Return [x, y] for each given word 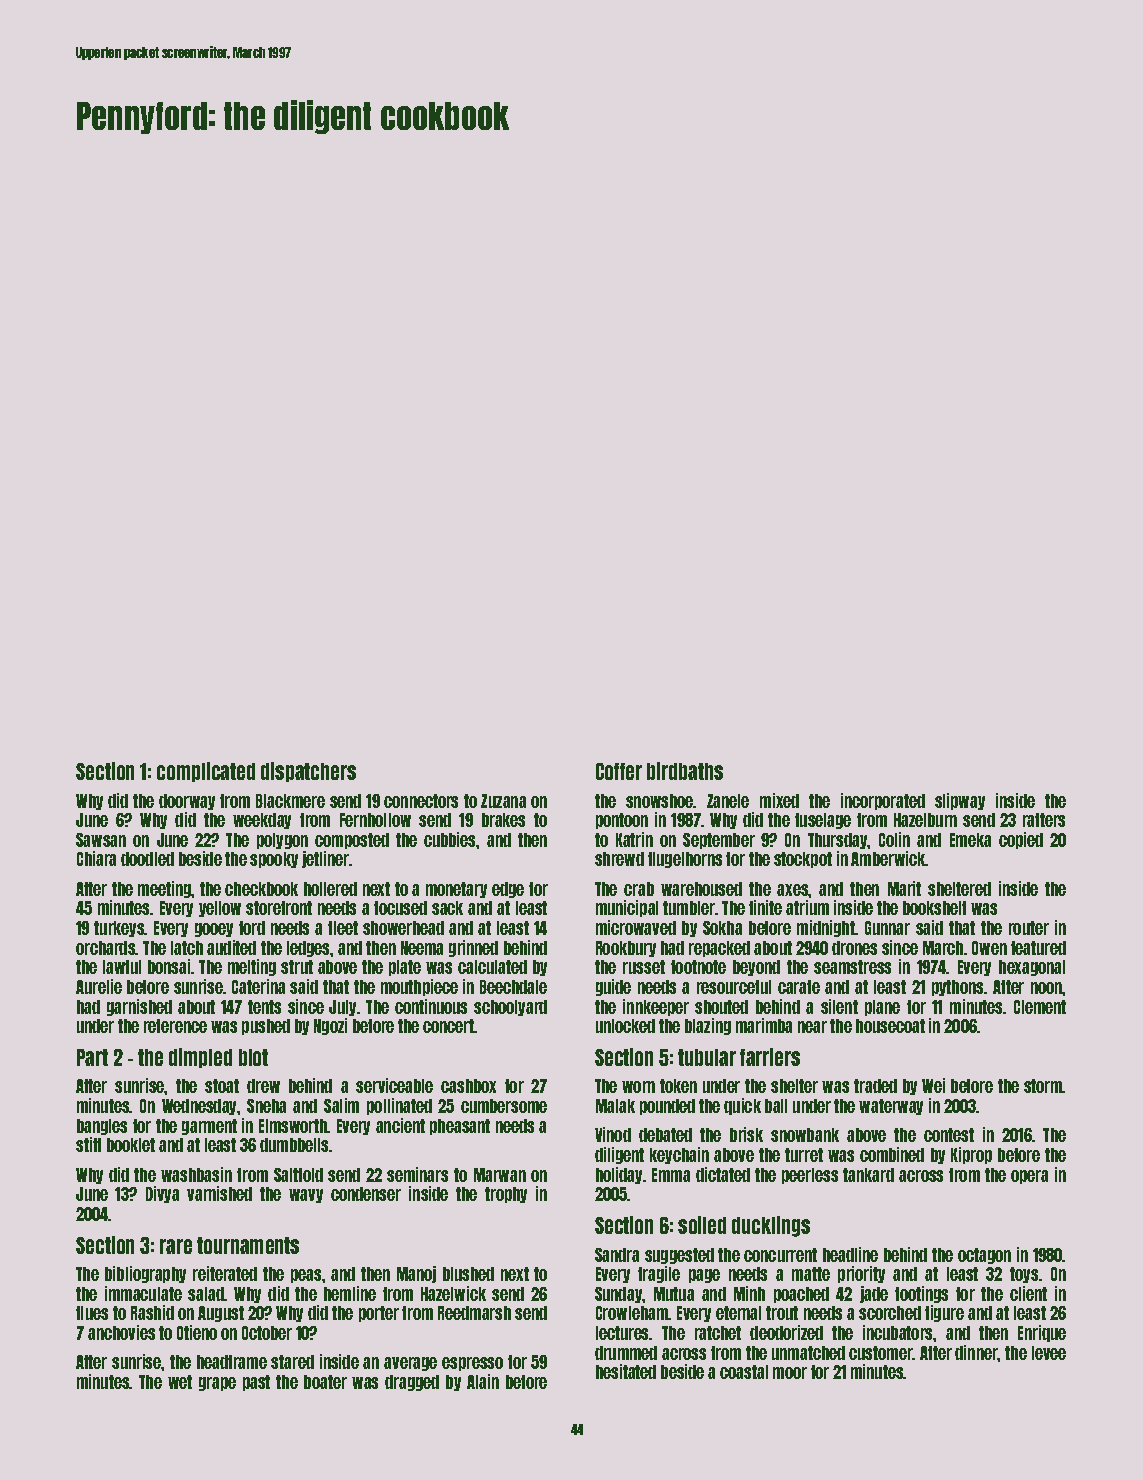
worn [638, 1087]
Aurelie [99, 986]
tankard [868, 1175]
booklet [131, 1145]
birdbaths [685, 771]
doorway [187, 802]
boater [325, 1382]
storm [1043, 1086]
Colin [894, 839]
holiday [619, 1175]
